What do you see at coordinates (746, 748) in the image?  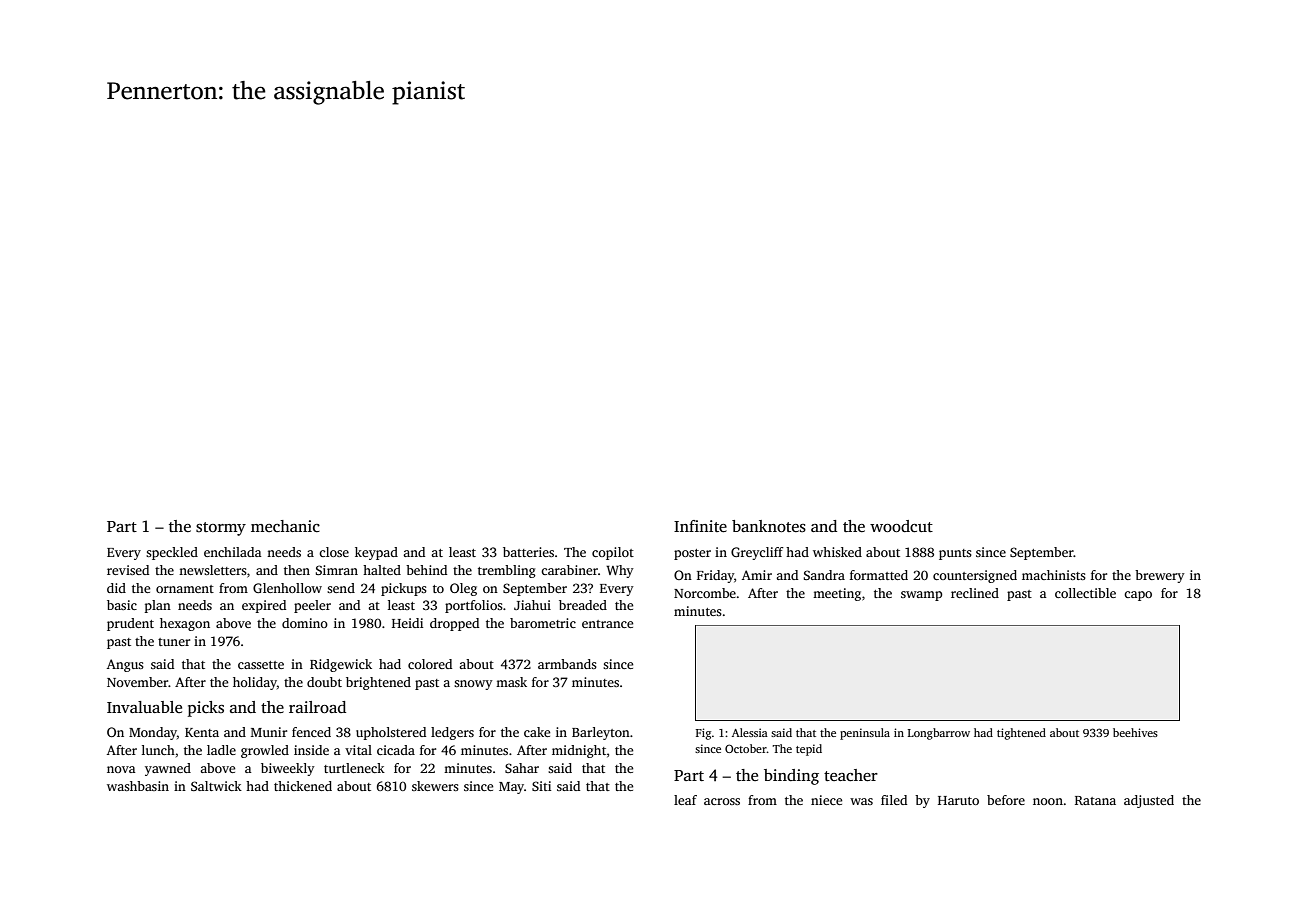 I see `October` at bounding box center [746, 748].
